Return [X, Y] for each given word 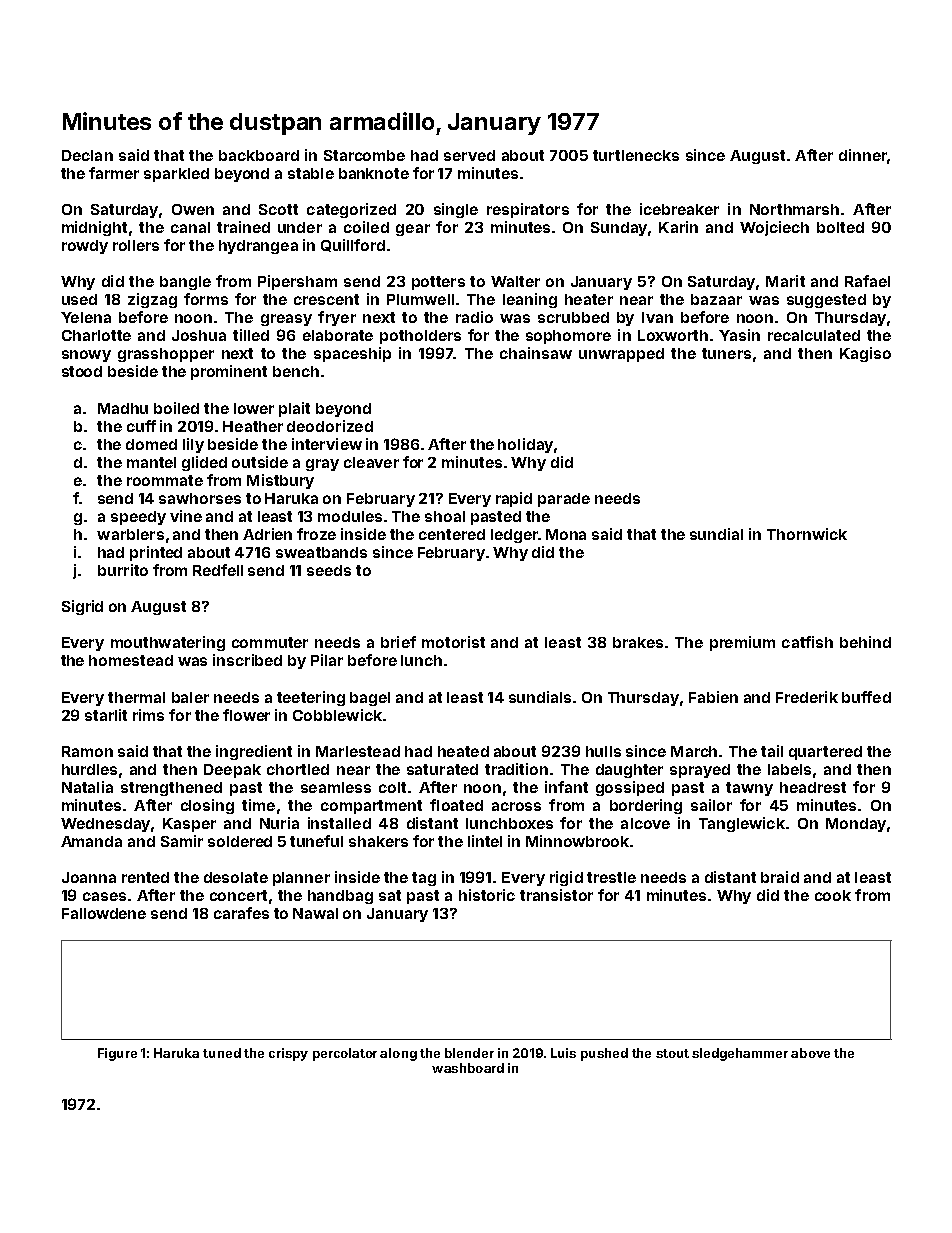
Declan [87, 155]
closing [207, 806]
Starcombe [364, 155]
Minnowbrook [577, 841]
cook [833, 895]
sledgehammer [740, 1054]
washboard [468, 1068]
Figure [117, 1054]
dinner [863, 155]
